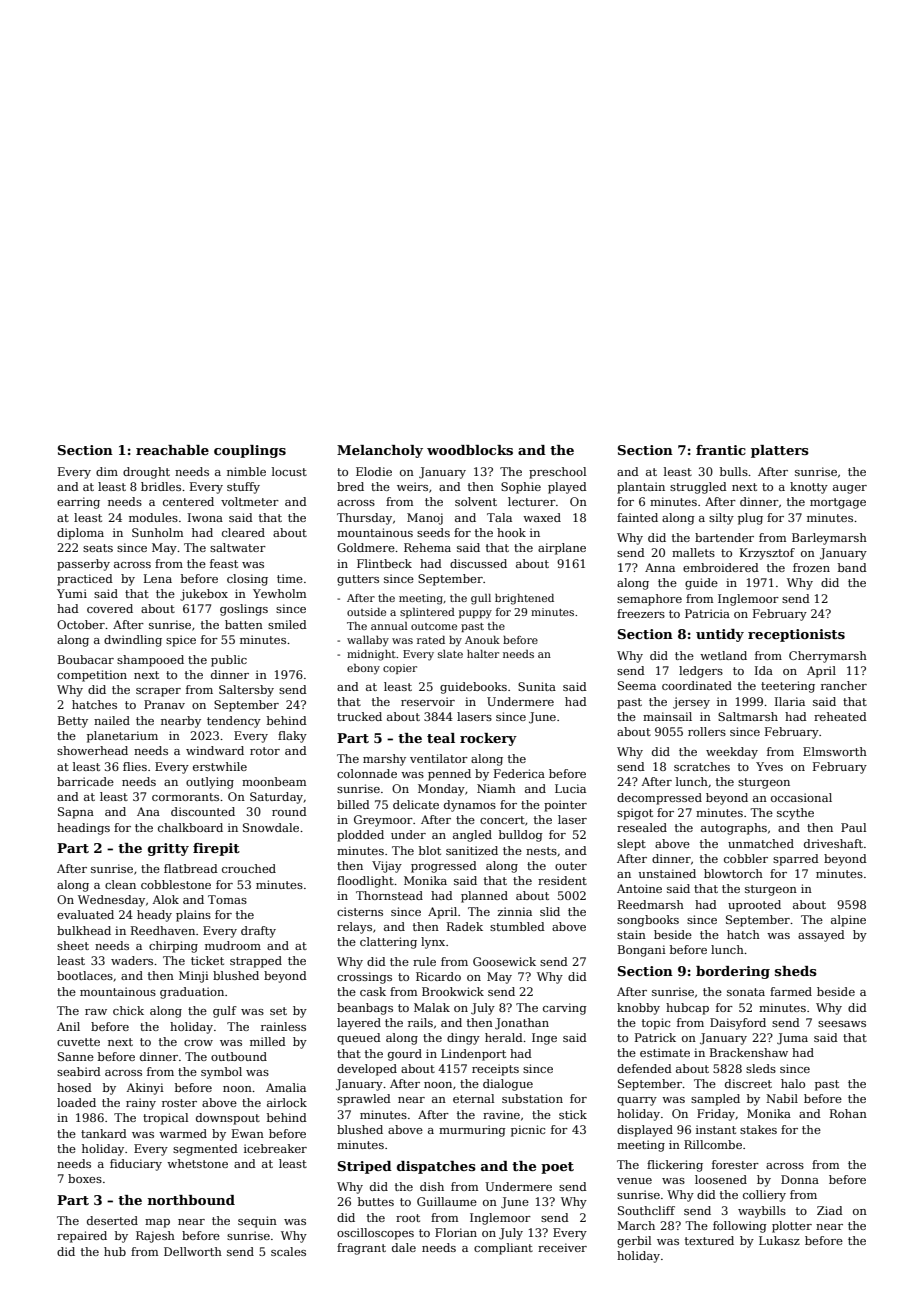 The height and width of the image is (1308, 924). Describe the element at coordinates (733, 972) in the image. I see `bordering` at that location.
